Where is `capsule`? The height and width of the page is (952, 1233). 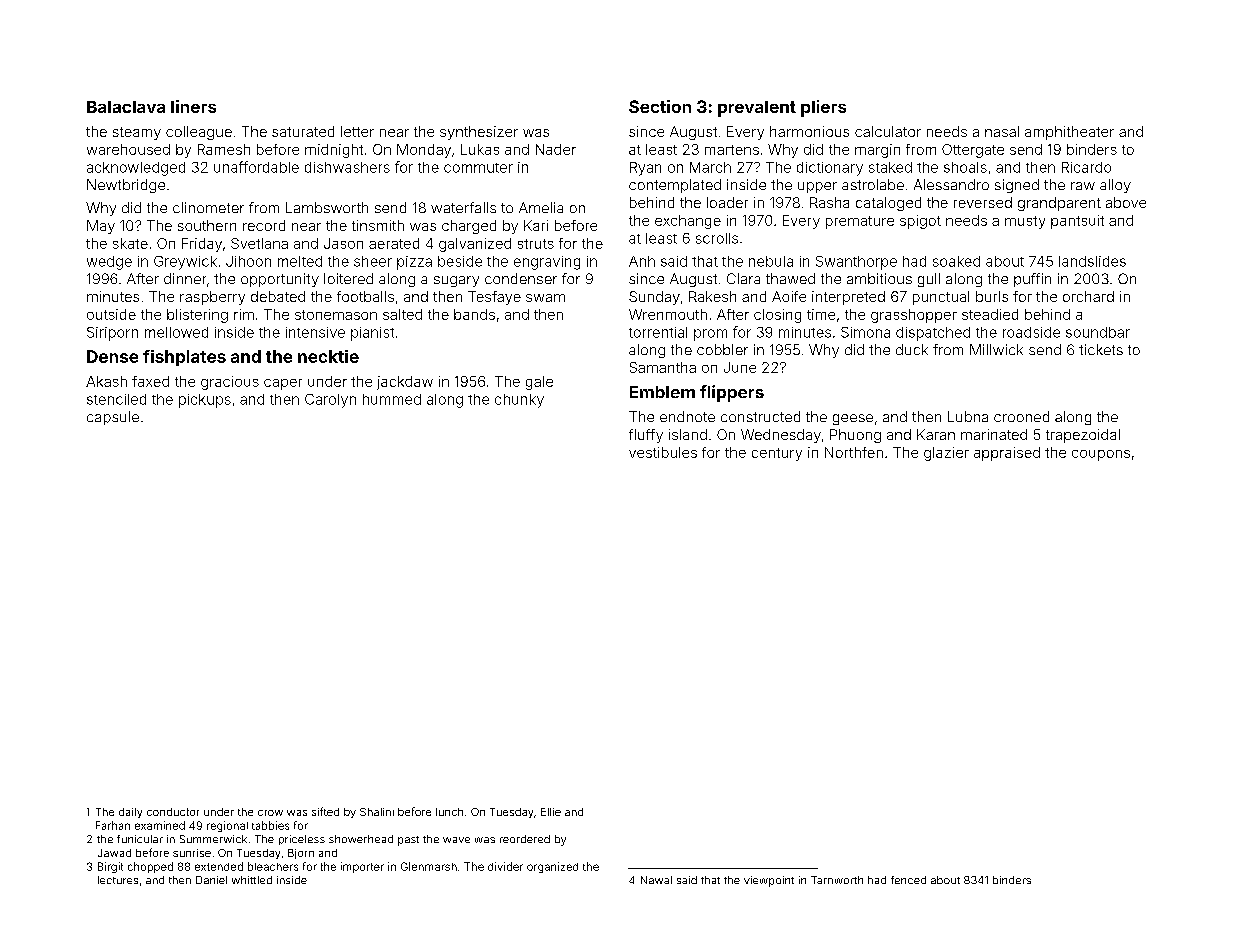
capsule is located at coordinates (113, 418).
